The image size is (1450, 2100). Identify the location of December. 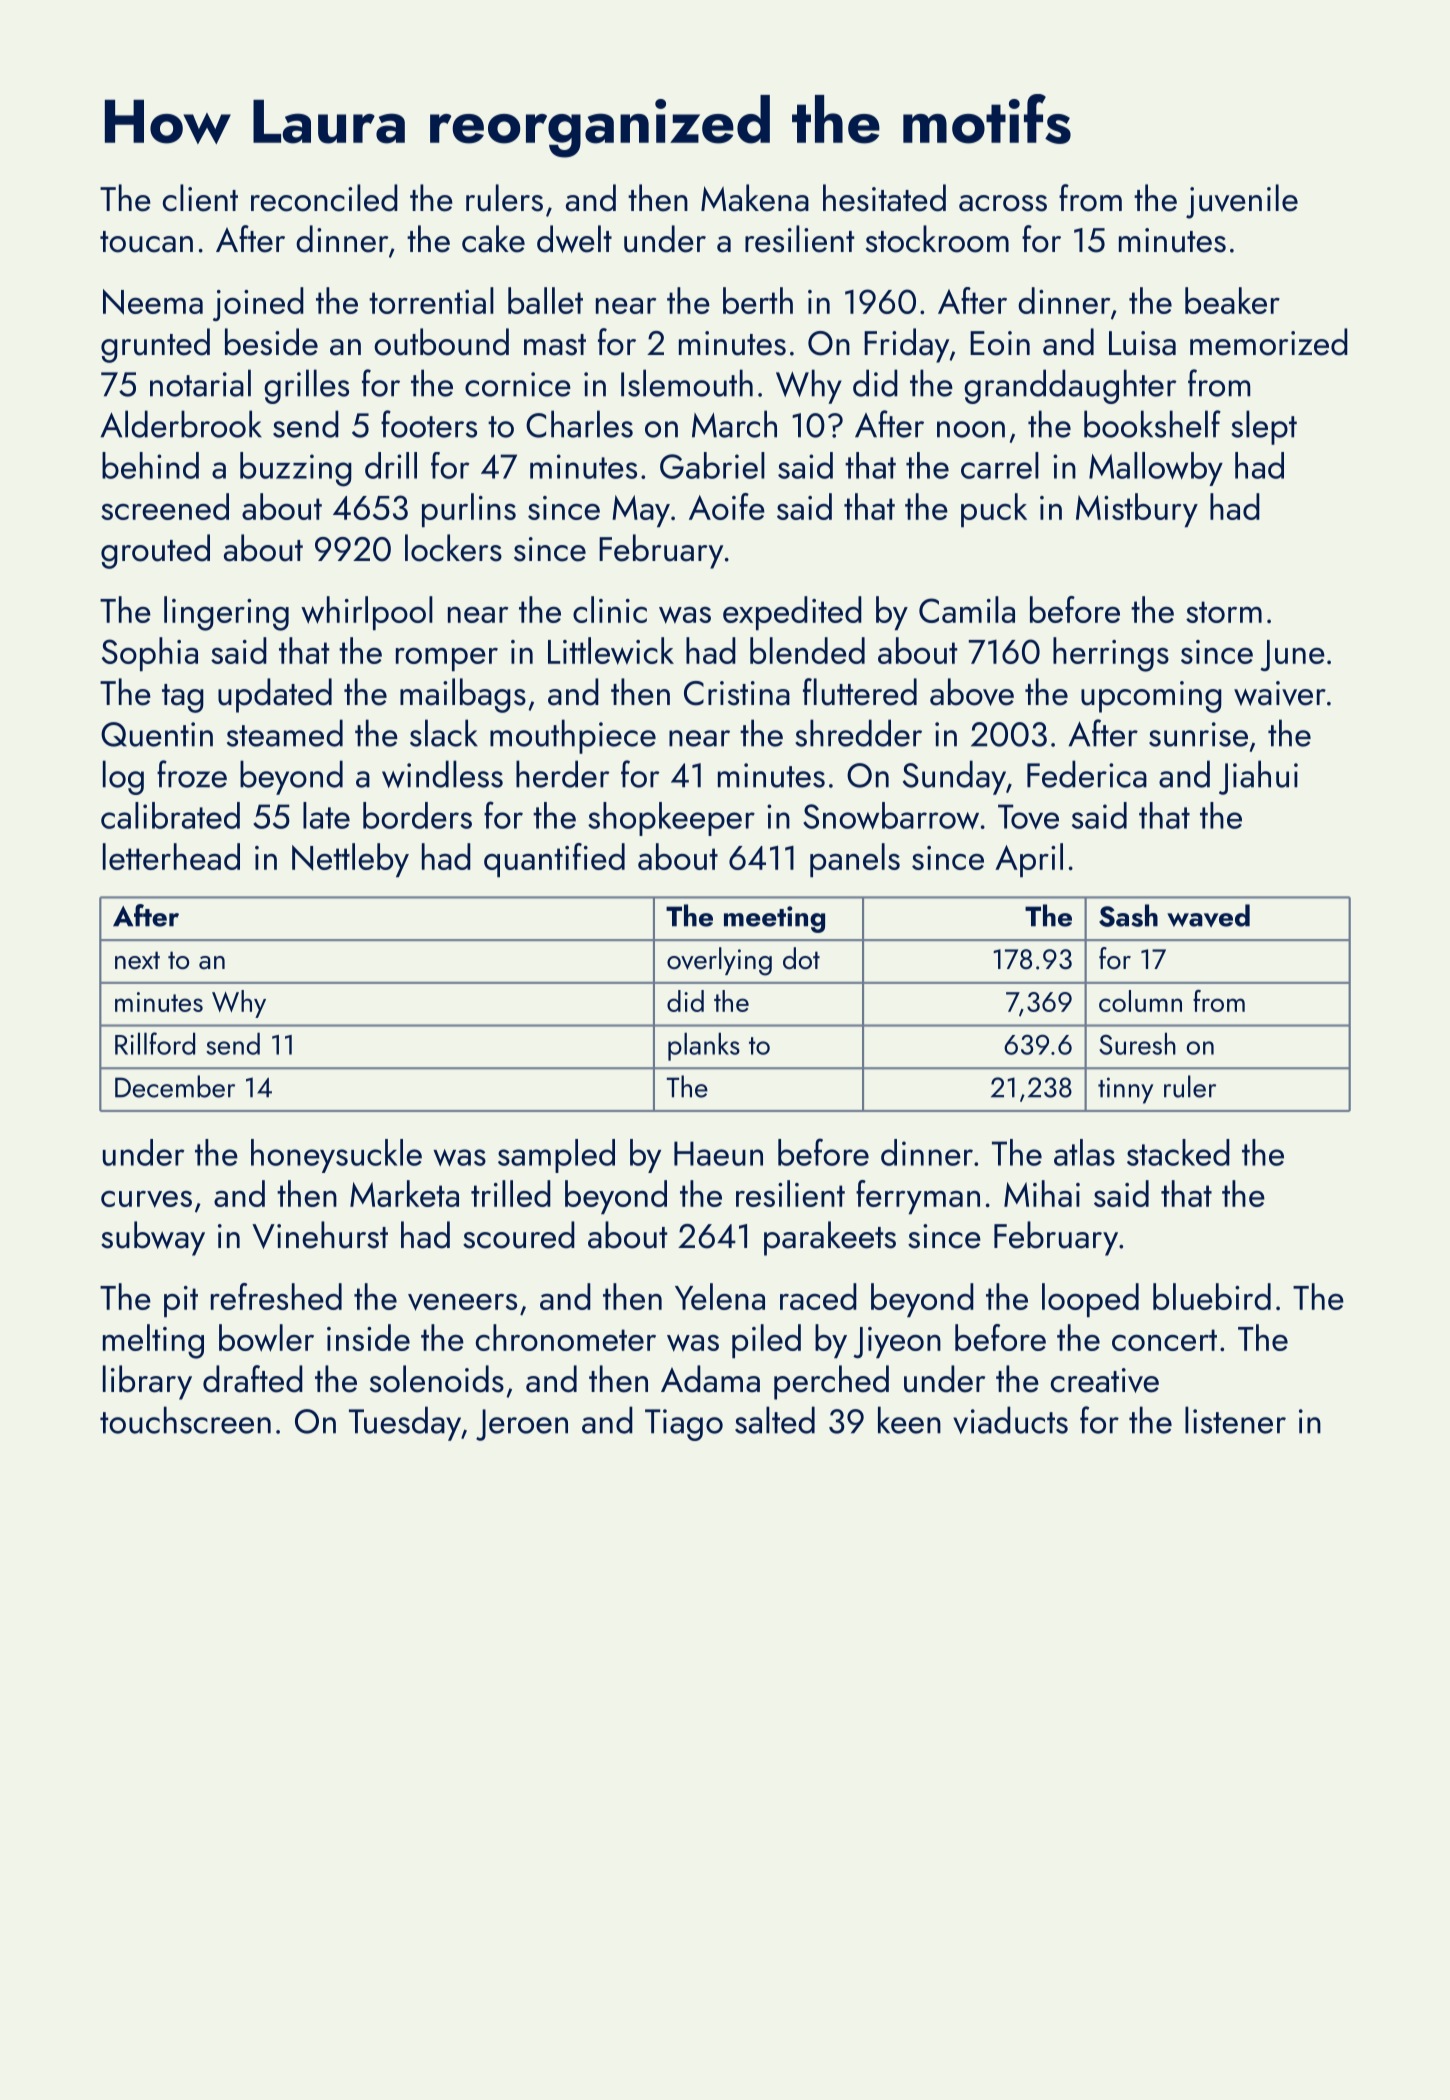
(175, 1086).
